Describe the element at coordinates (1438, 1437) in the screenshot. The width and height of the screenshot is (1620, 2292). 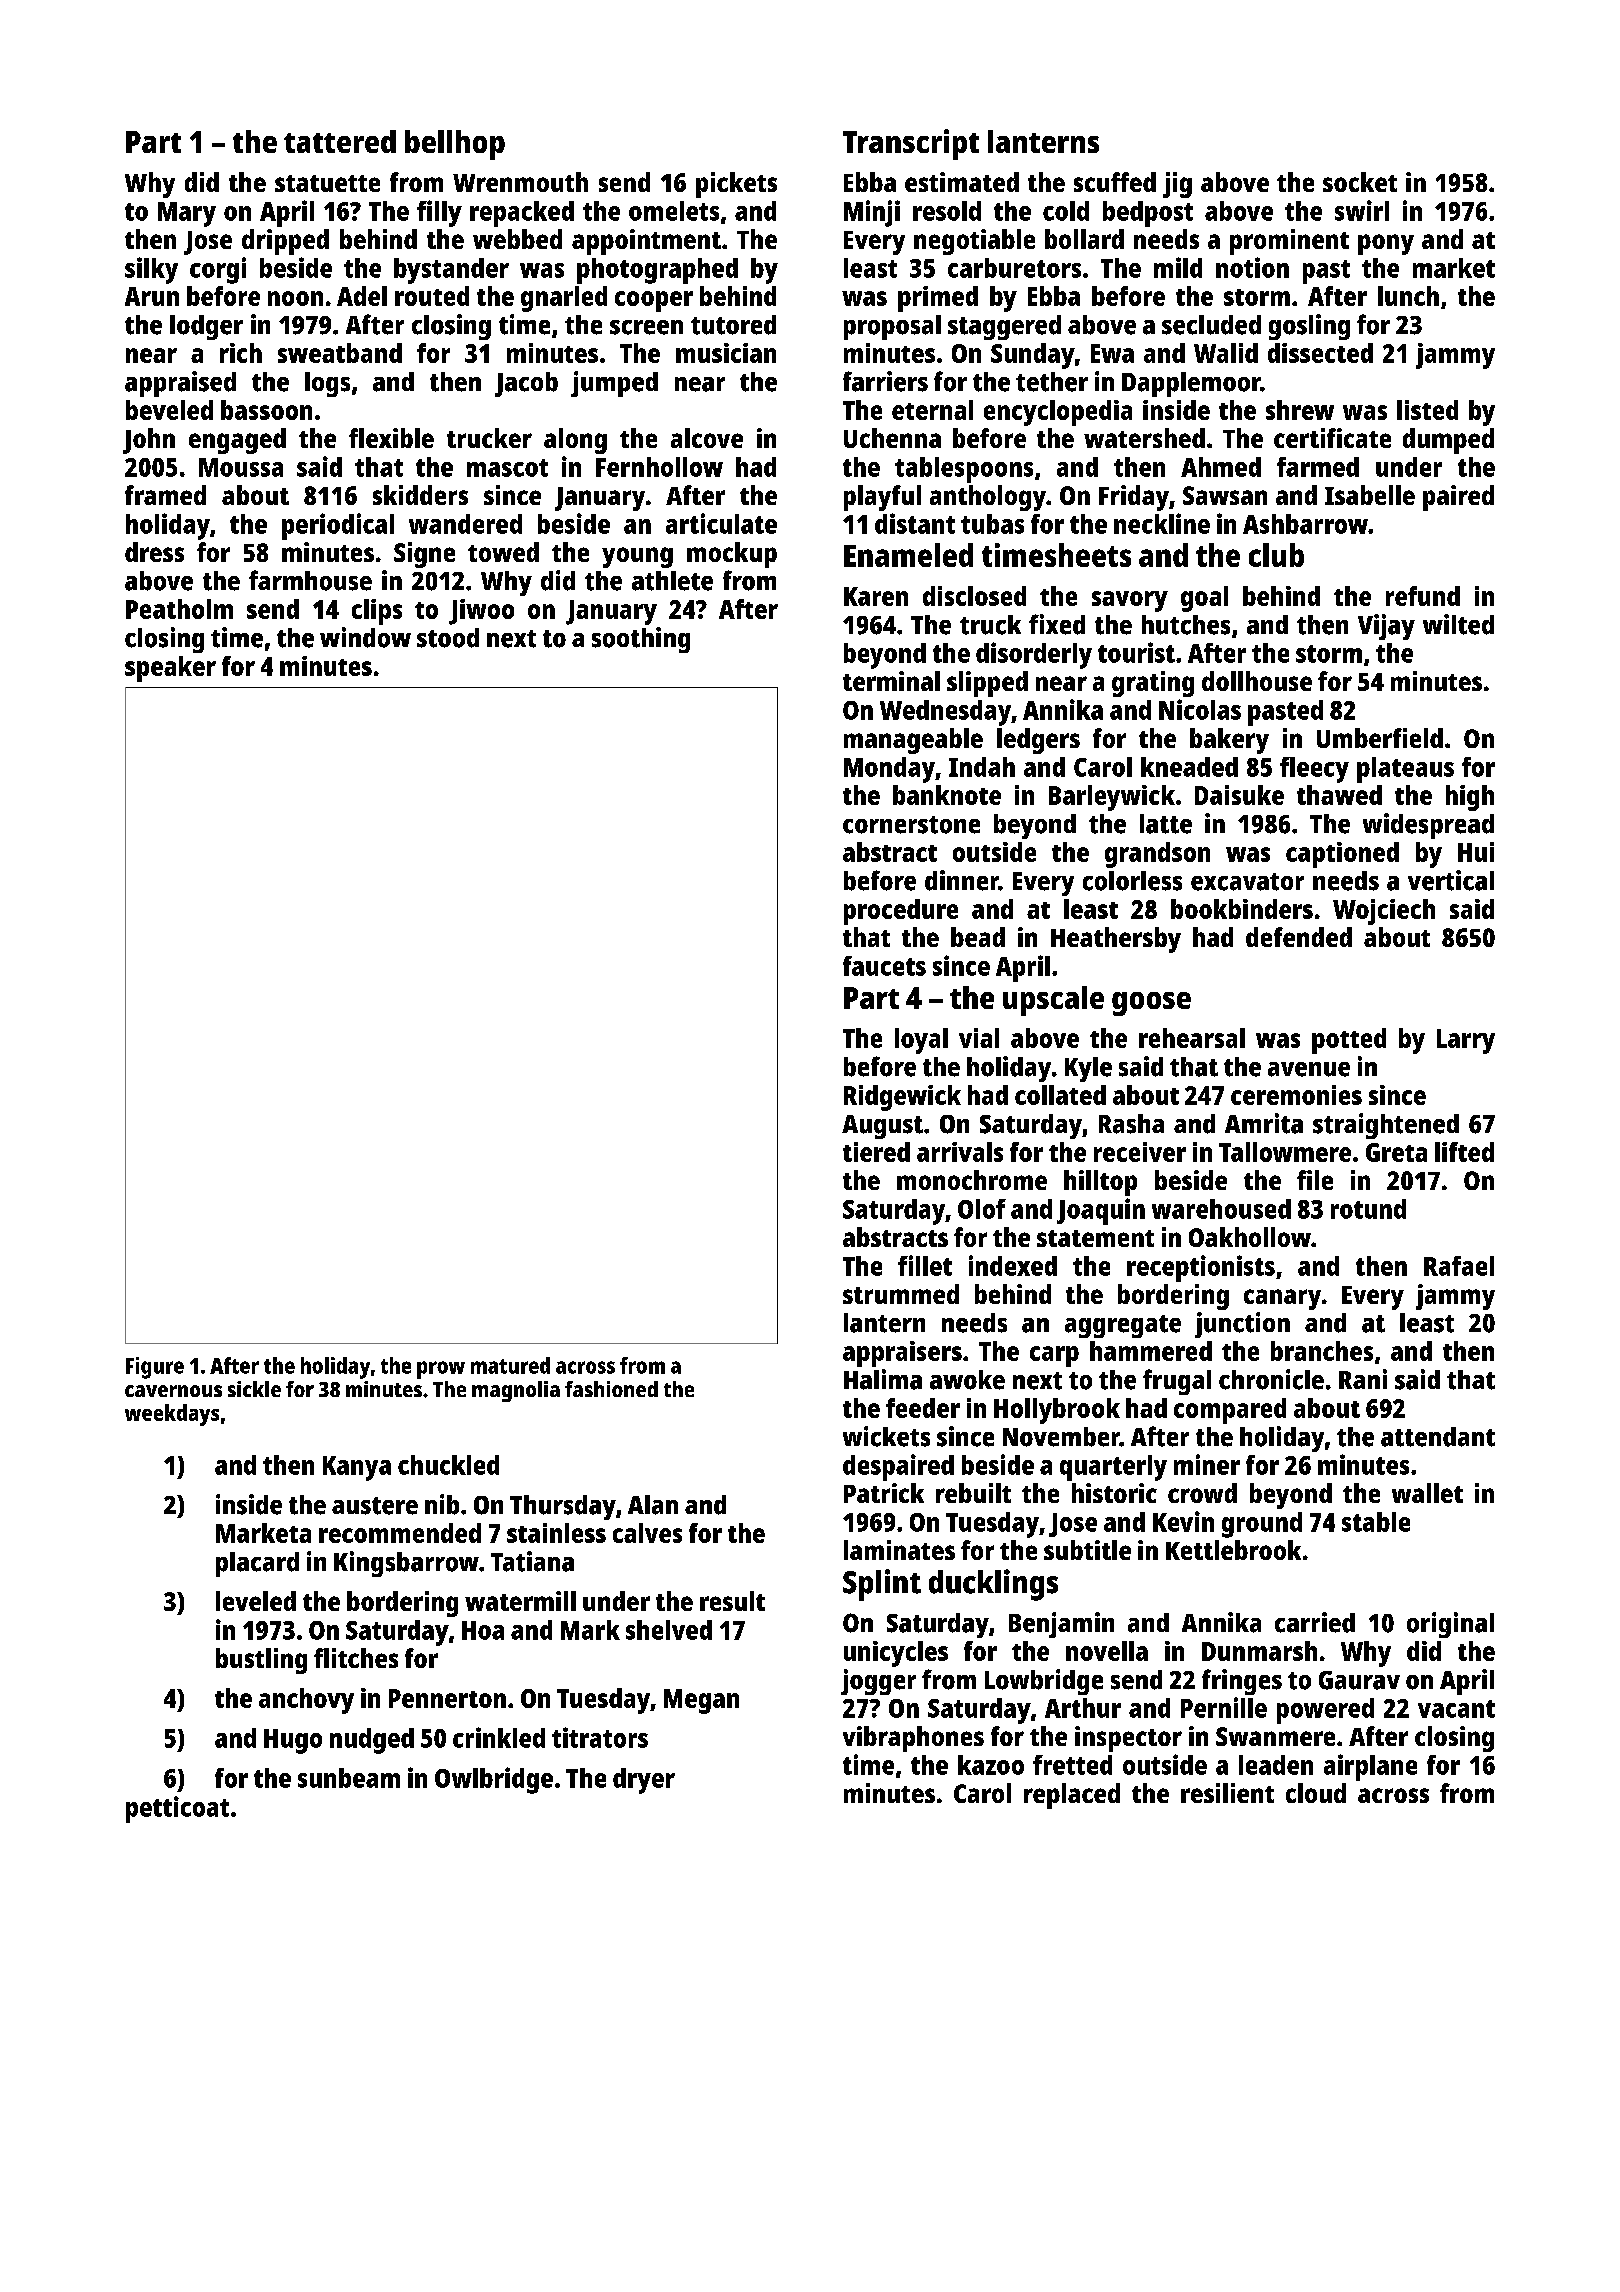
I see `attendant` at that location.
